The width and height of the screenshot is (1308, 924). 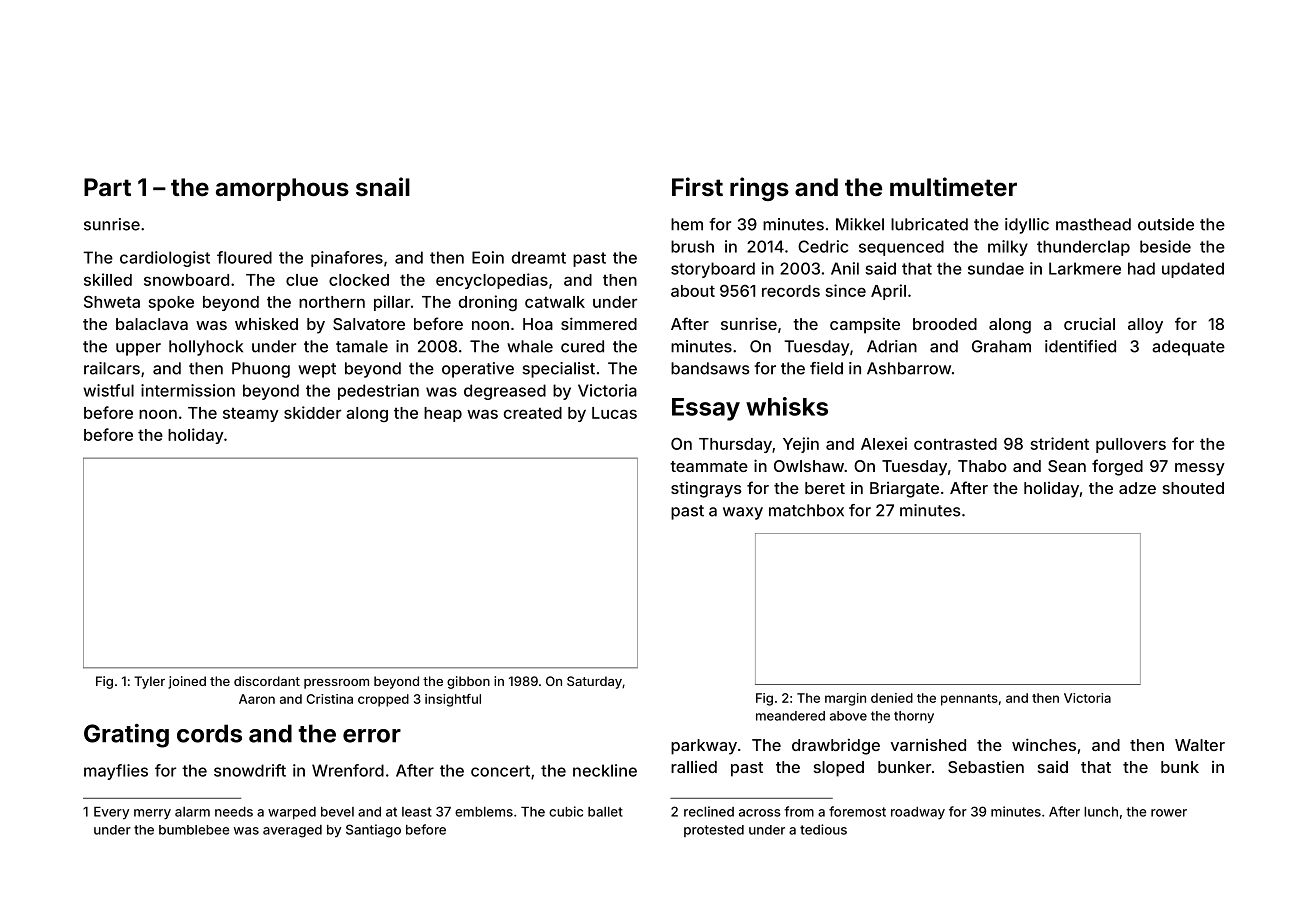 I want to click on outside, so click(x=1166, y=224).
